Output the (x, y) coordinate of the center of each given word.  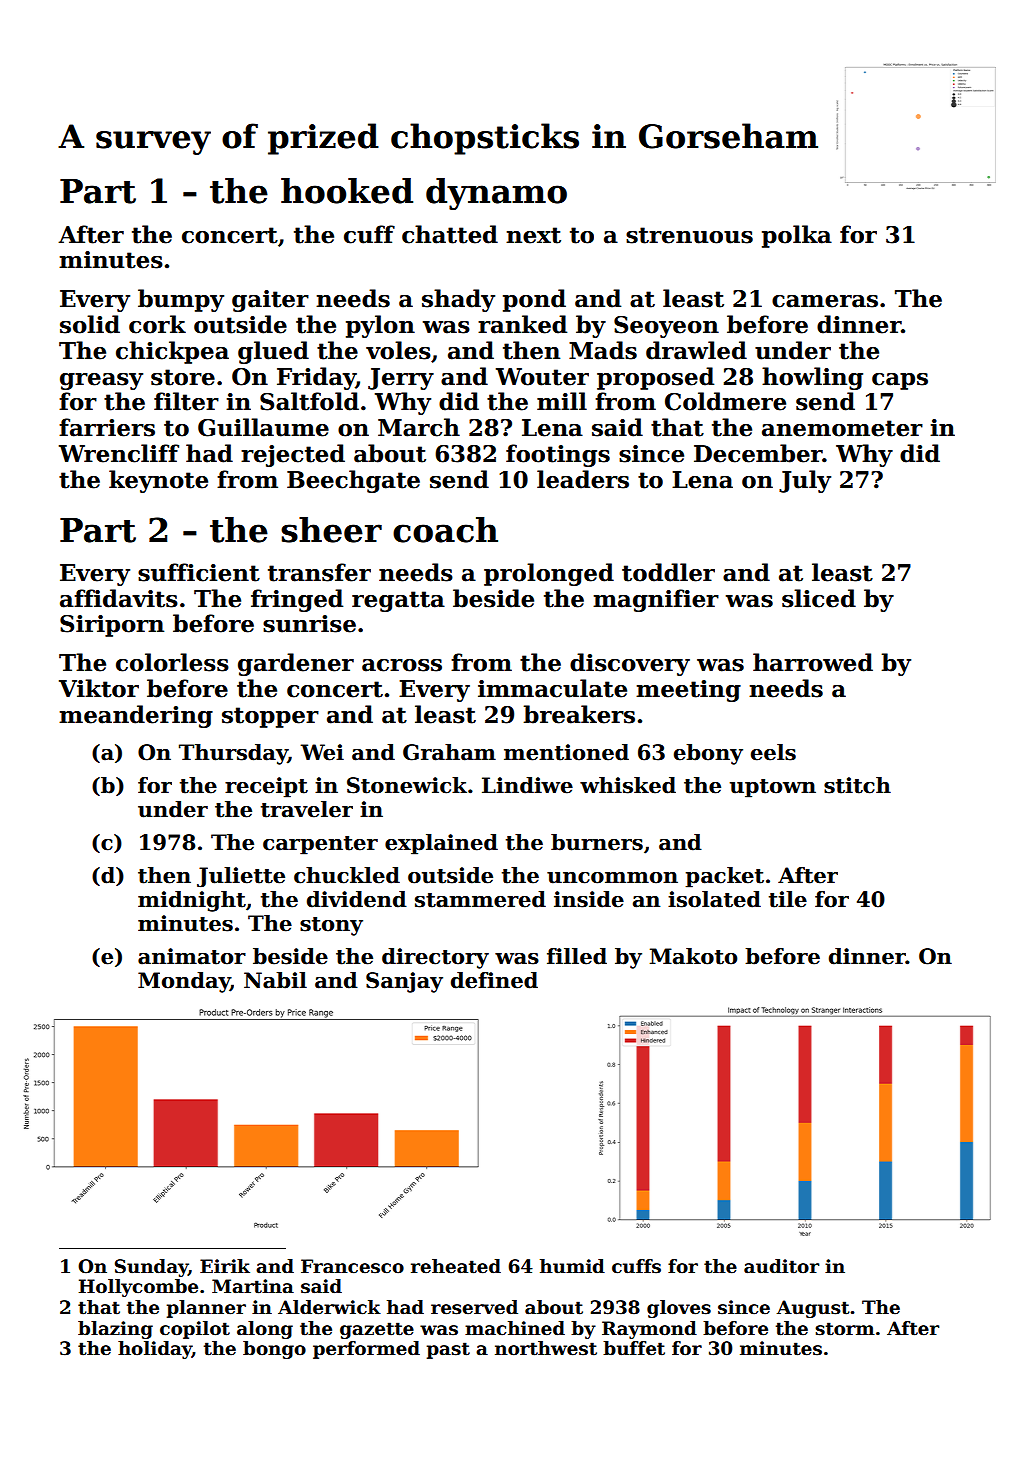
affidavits (119, 598)
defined (494, 980)
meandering (136, 716)
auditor (781, 1266)
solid (90, 324)
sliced (819, 598)
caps (900, 381)
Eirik (225, 1266)
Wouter (542, 377)
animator (192, 956)
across (402, 665)
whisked (628, 785)
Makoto (694, 956)
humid (572, 1266)
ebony (708, 754)
